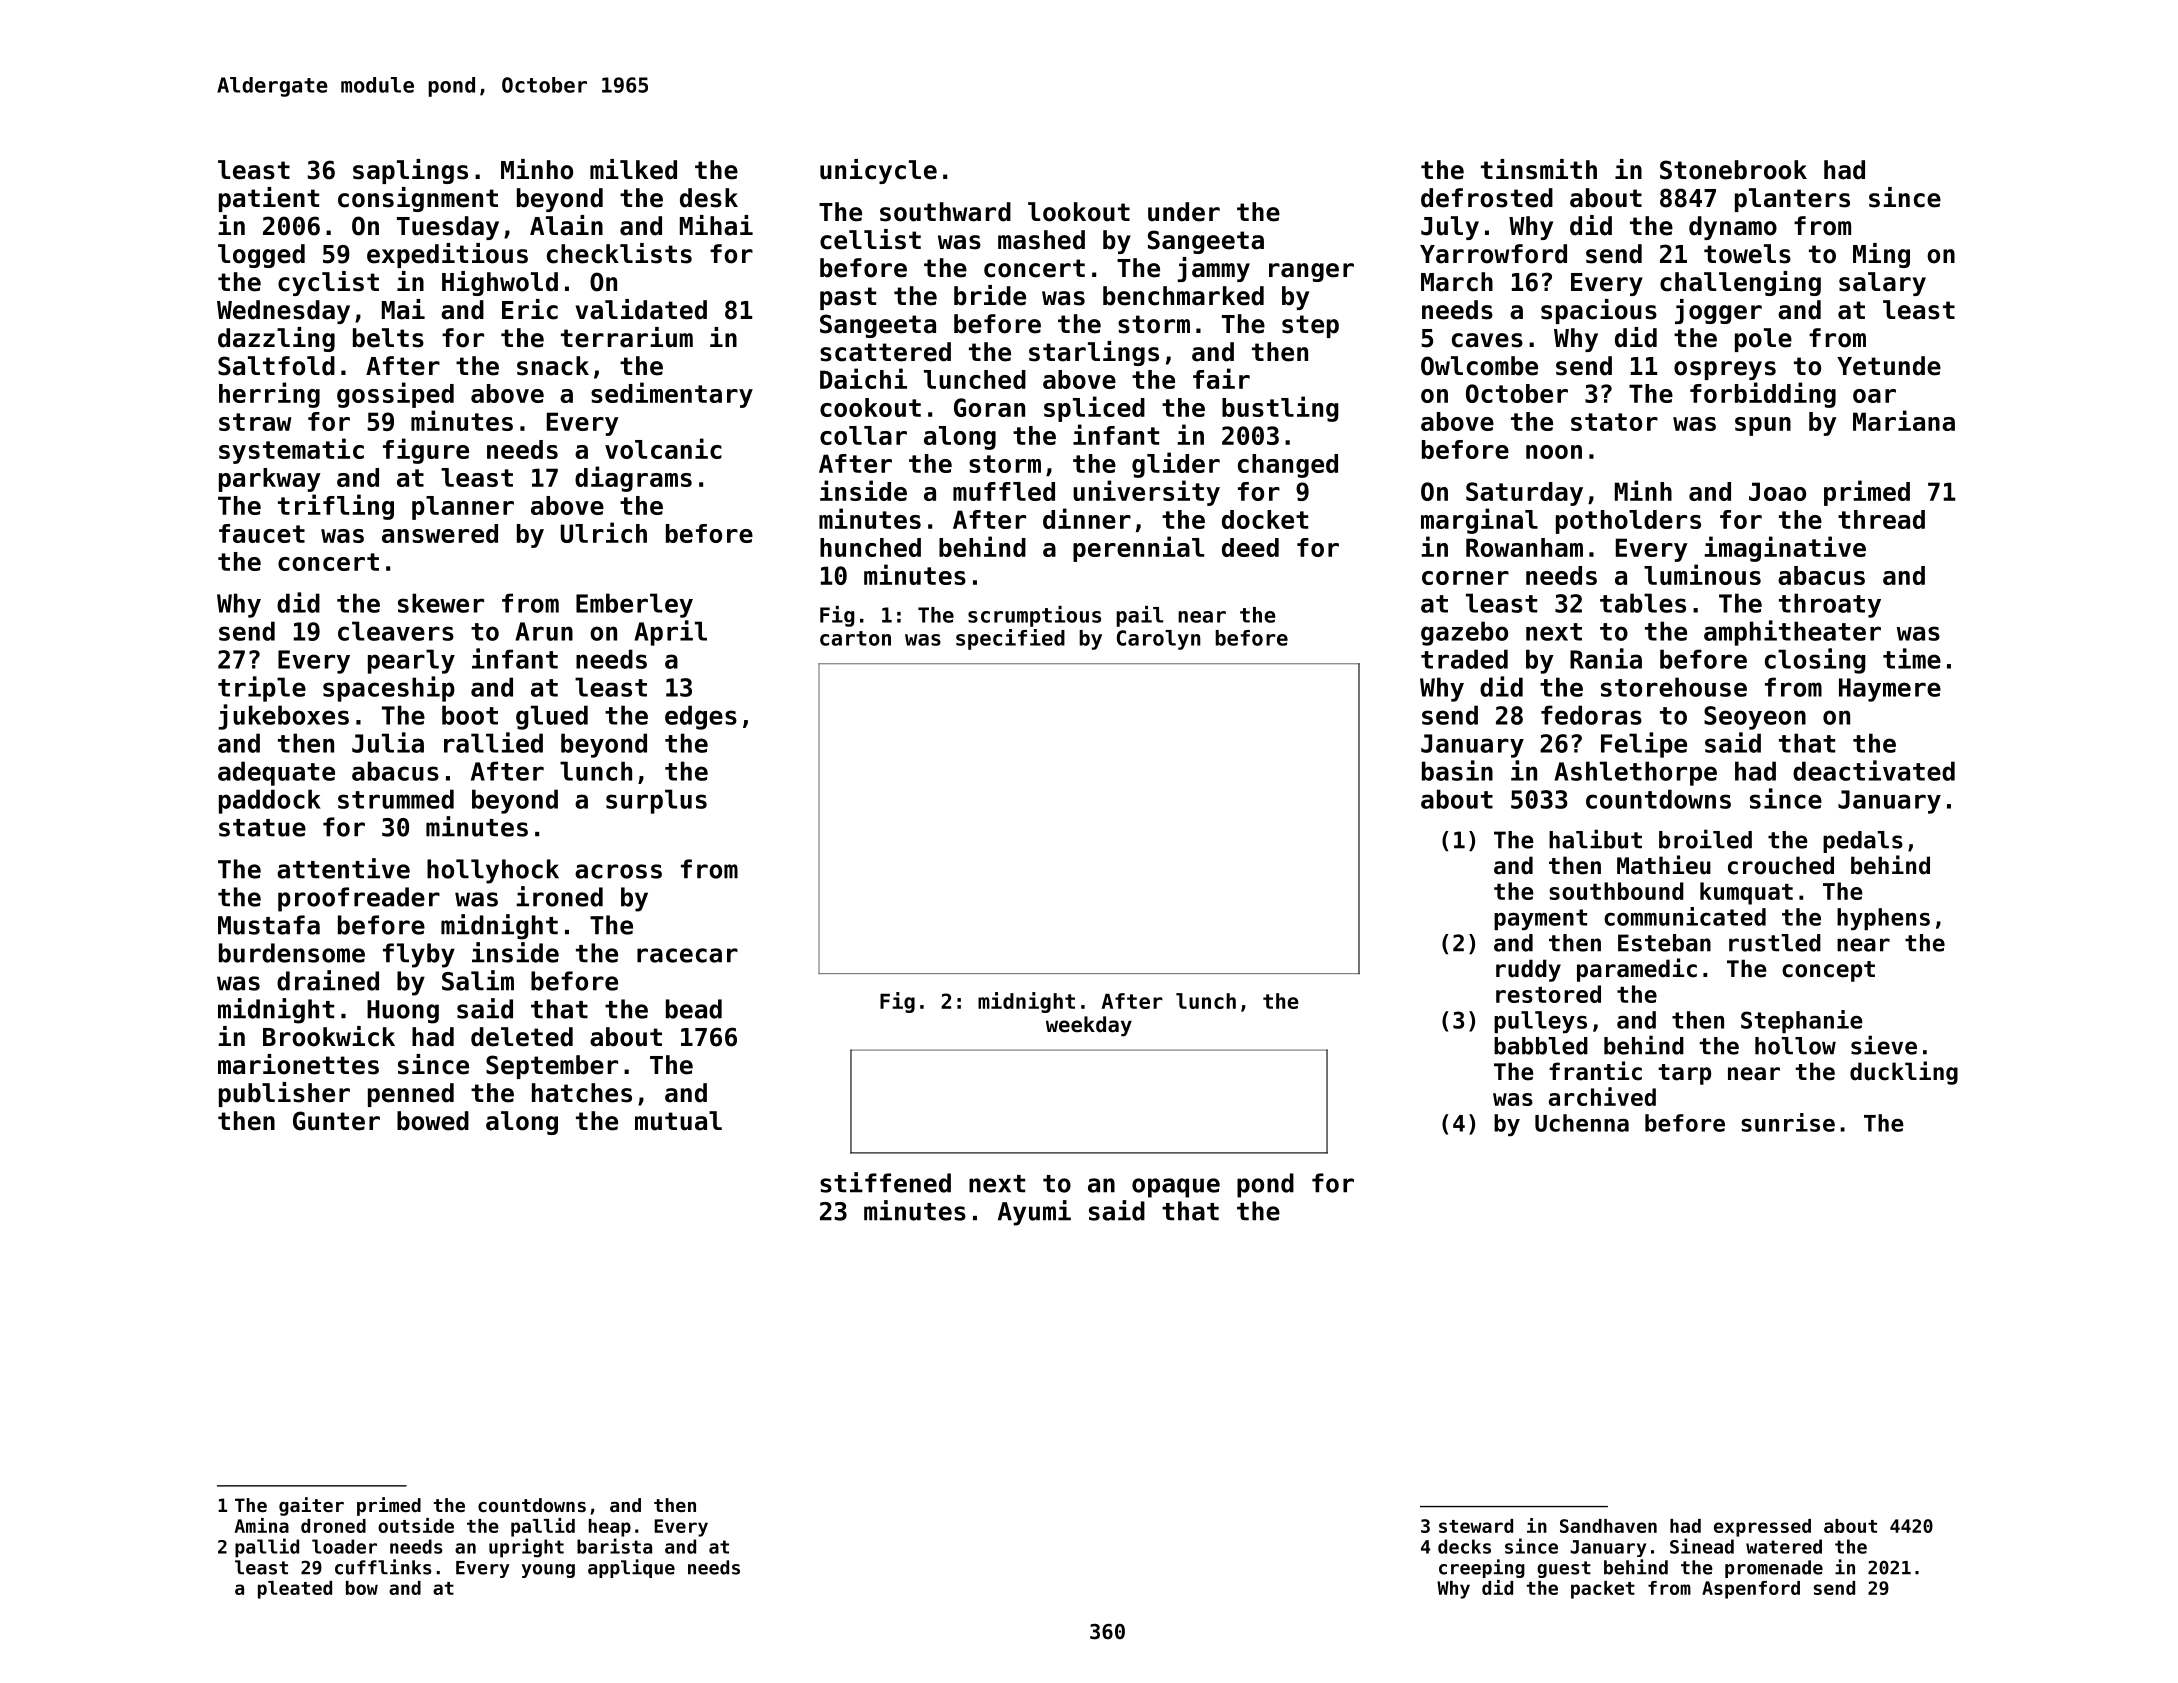 This screenshot has width=2178, height=1683. I want to click on Stonebrook, so click(1733, 170).
